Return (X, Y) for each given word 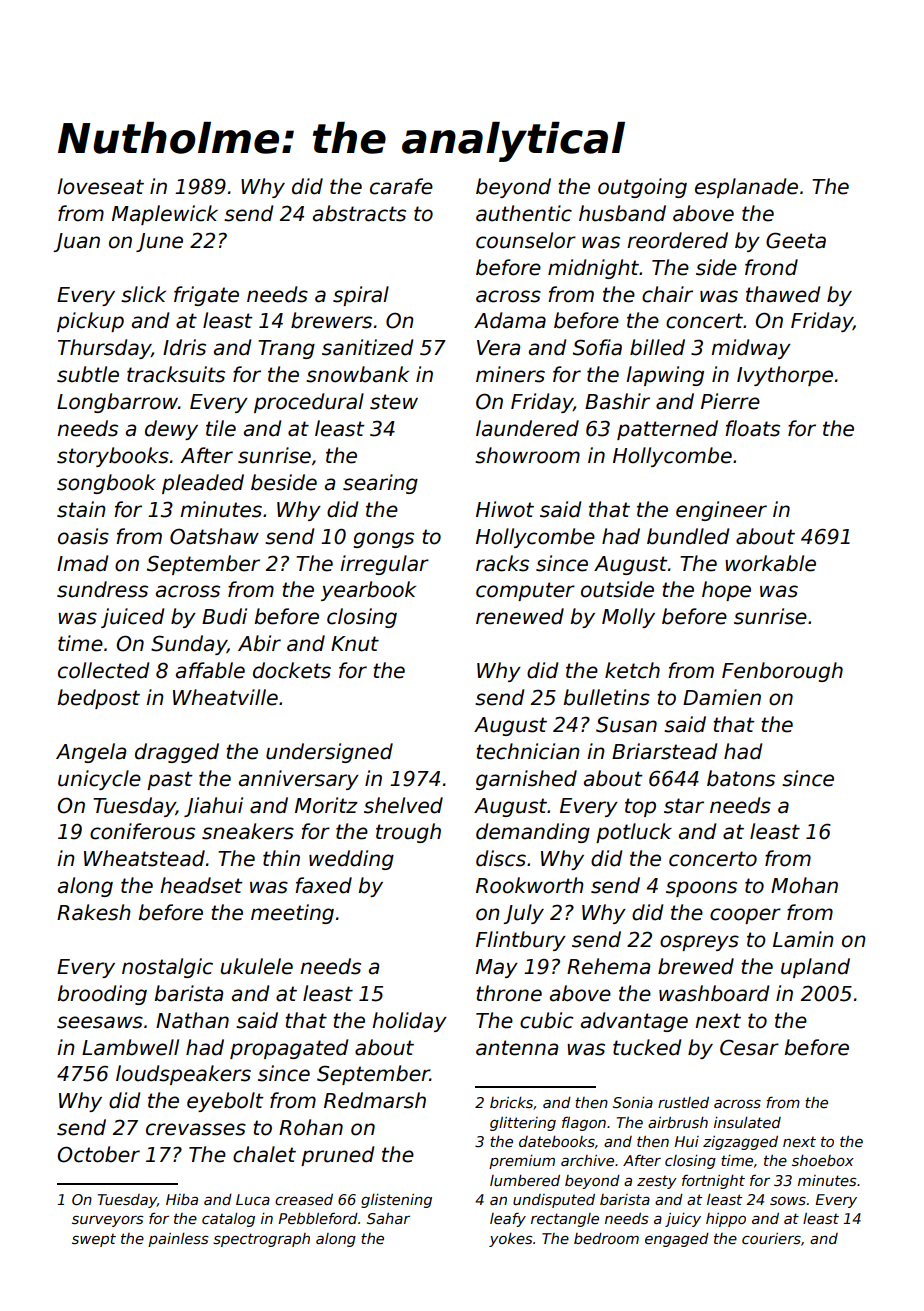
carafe (401, 186)
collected (103, 670)
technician (528, 751)
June (159, 242)
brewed (696, 966)
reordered (677, 240)
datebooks (557, 1141)
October (98, 1154)
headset (201, 885)
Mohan (804, 885)
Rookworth (530, 885)
